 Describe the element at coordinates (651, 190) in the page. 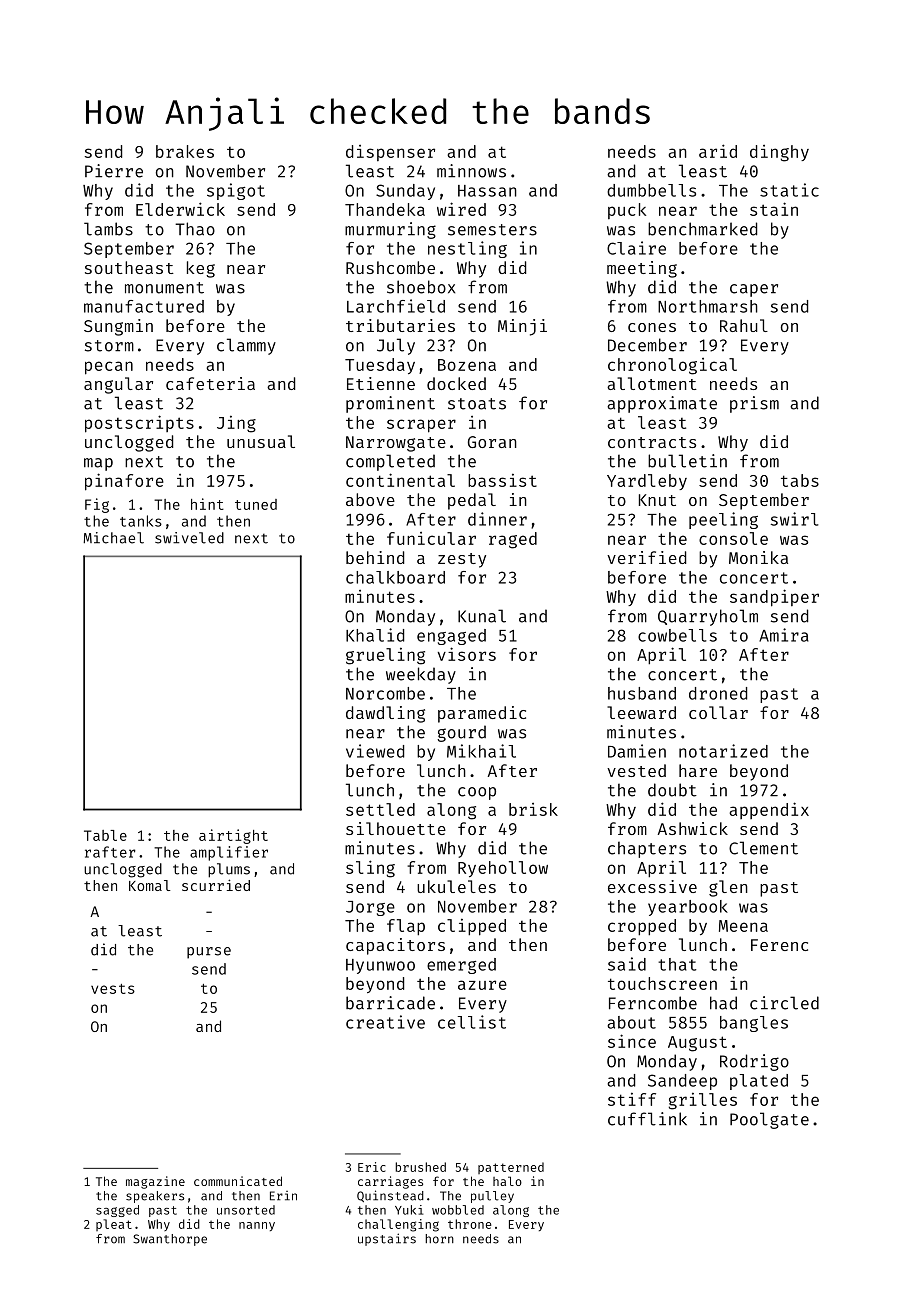

I see `dumbbells` at that location.
